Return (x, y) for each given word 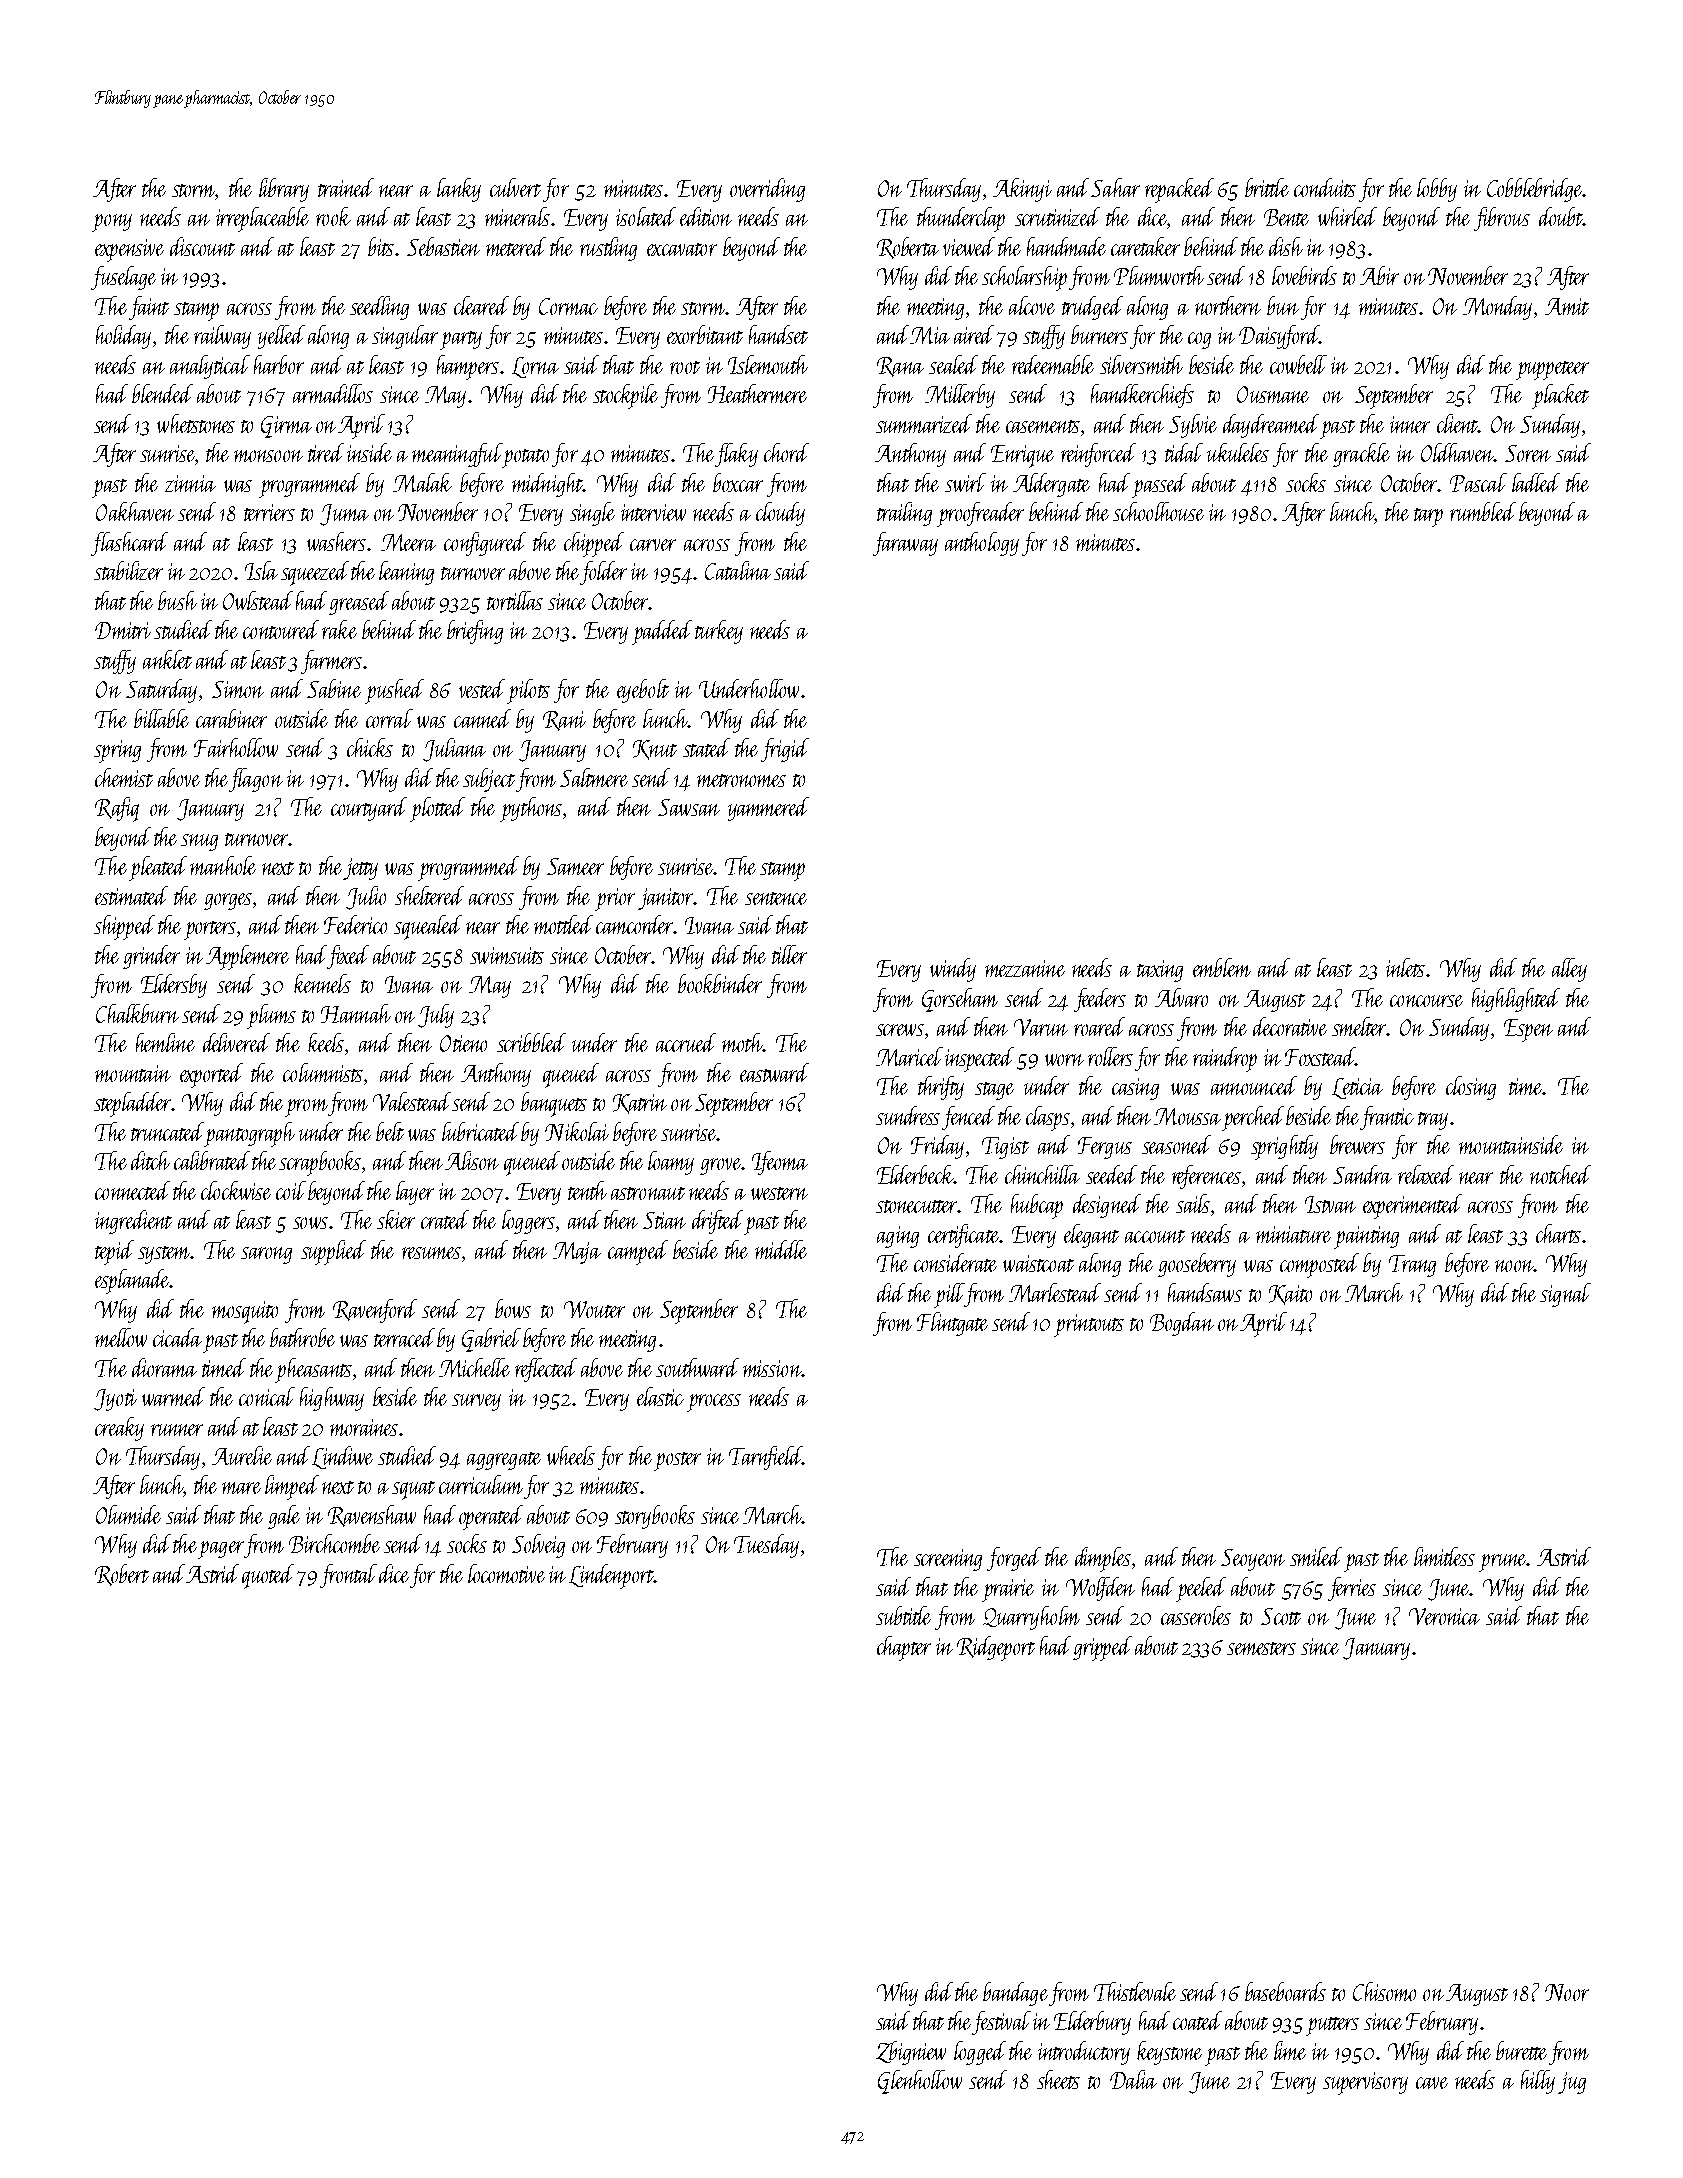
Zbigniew (911, 2053)
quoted (268, 1576)
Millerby (960, 396)
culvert (515, 187)
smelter (1359, 1026)
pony (112, 223)
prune (1503, 1563)
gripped (1102, 1648)
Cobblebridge (1535, 190)
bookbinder (720, 983)
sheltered (429, 895)
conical (267, 1396)
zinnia (190, 483)
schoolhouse (1158, 511)
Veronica (1444, 1616)
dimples (1103, 1559)
